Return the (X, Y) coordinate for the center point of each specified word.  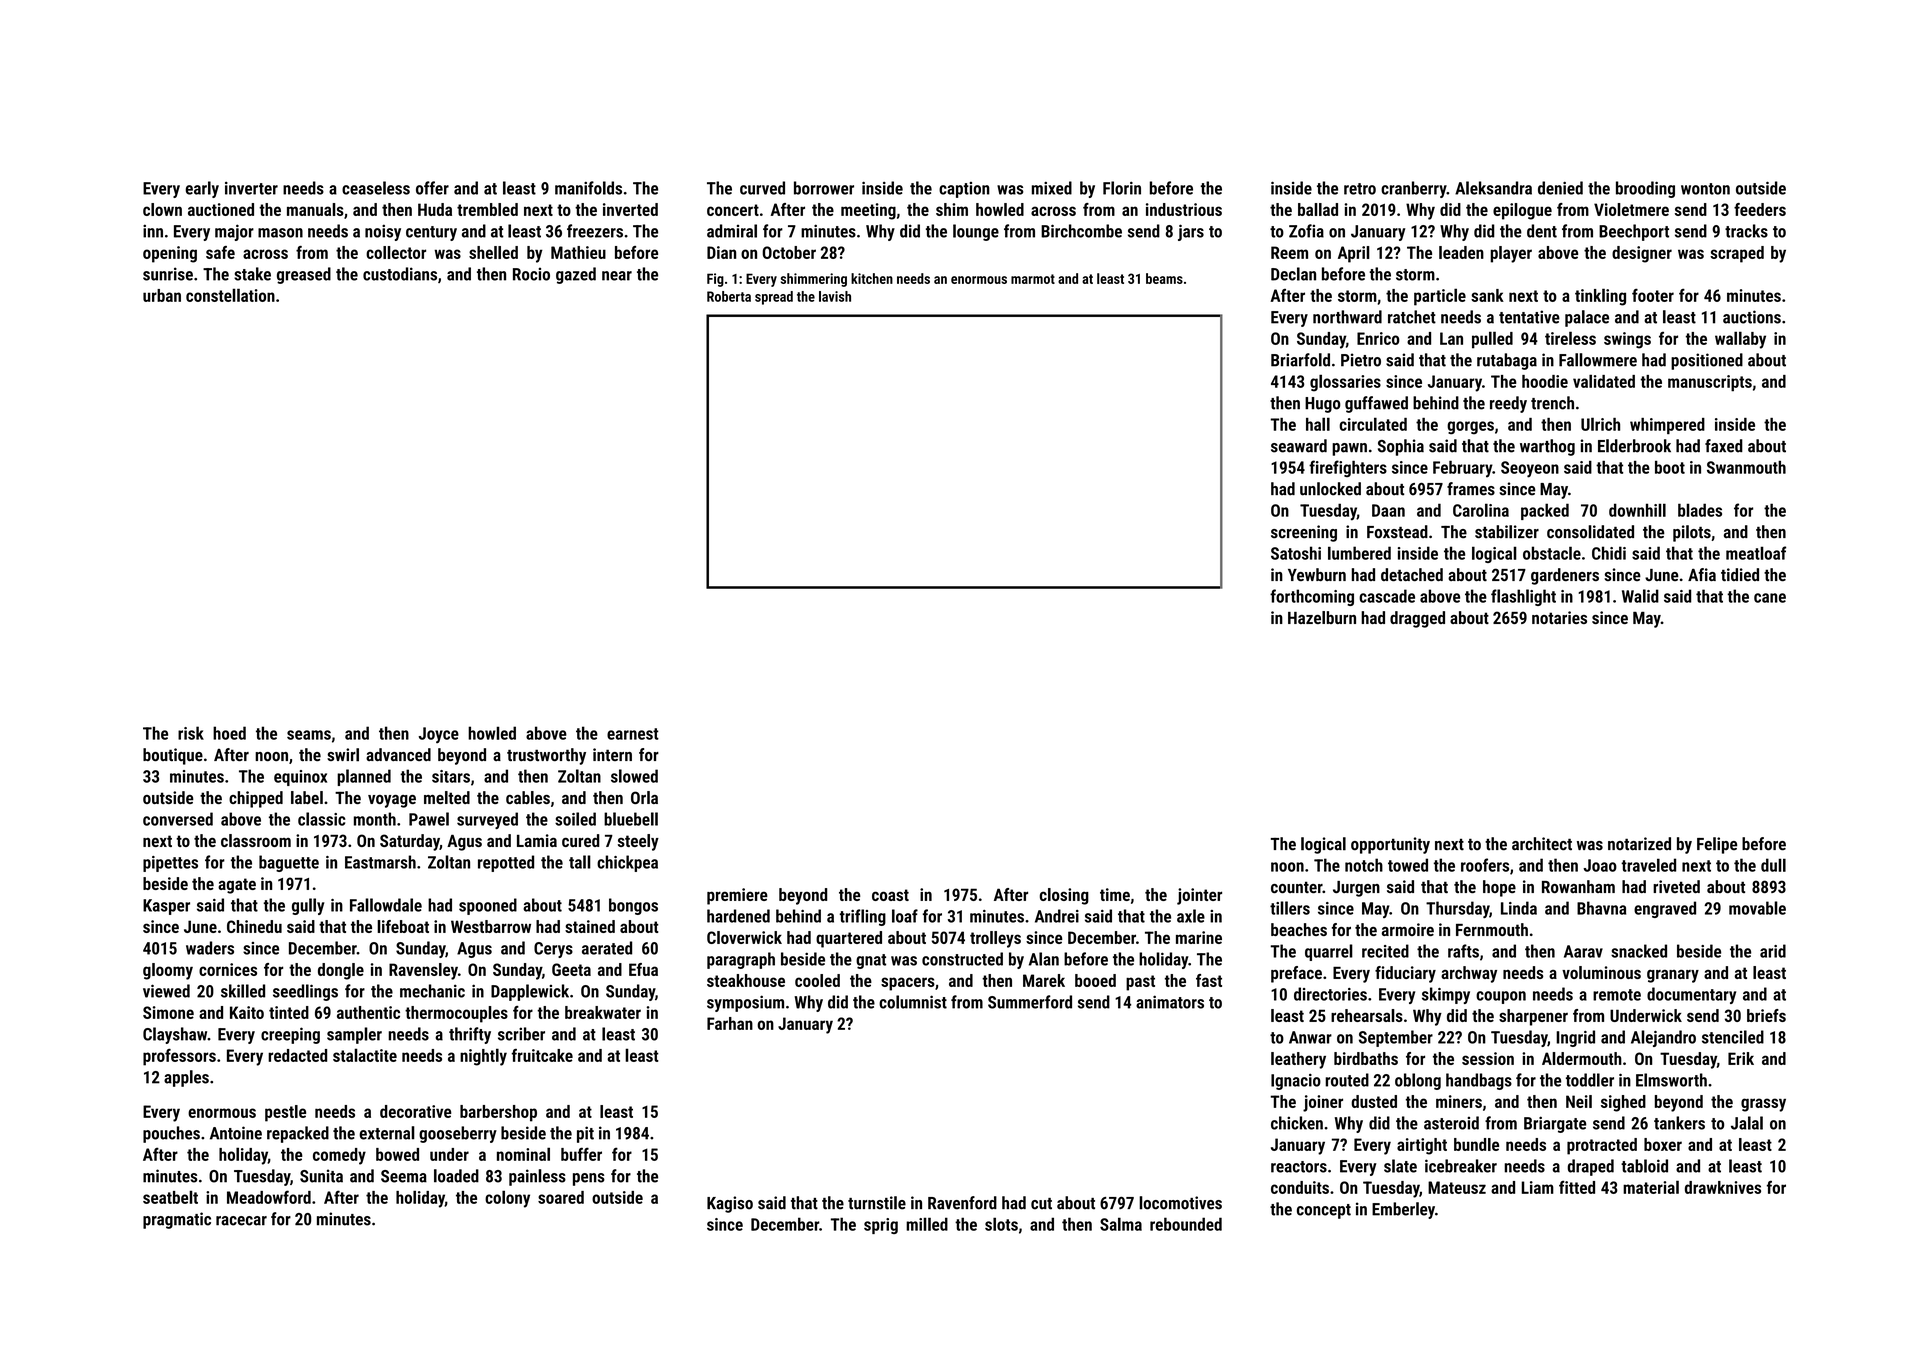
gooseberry (458, 1134)
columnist (913, 1002)
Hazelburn (1322, 617)
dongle (341, 971)
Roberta (729, 296)
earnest (633, 734)
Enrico (1378, 338)
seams (309, 735)
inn (153, 231)
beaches (1299, 929)
